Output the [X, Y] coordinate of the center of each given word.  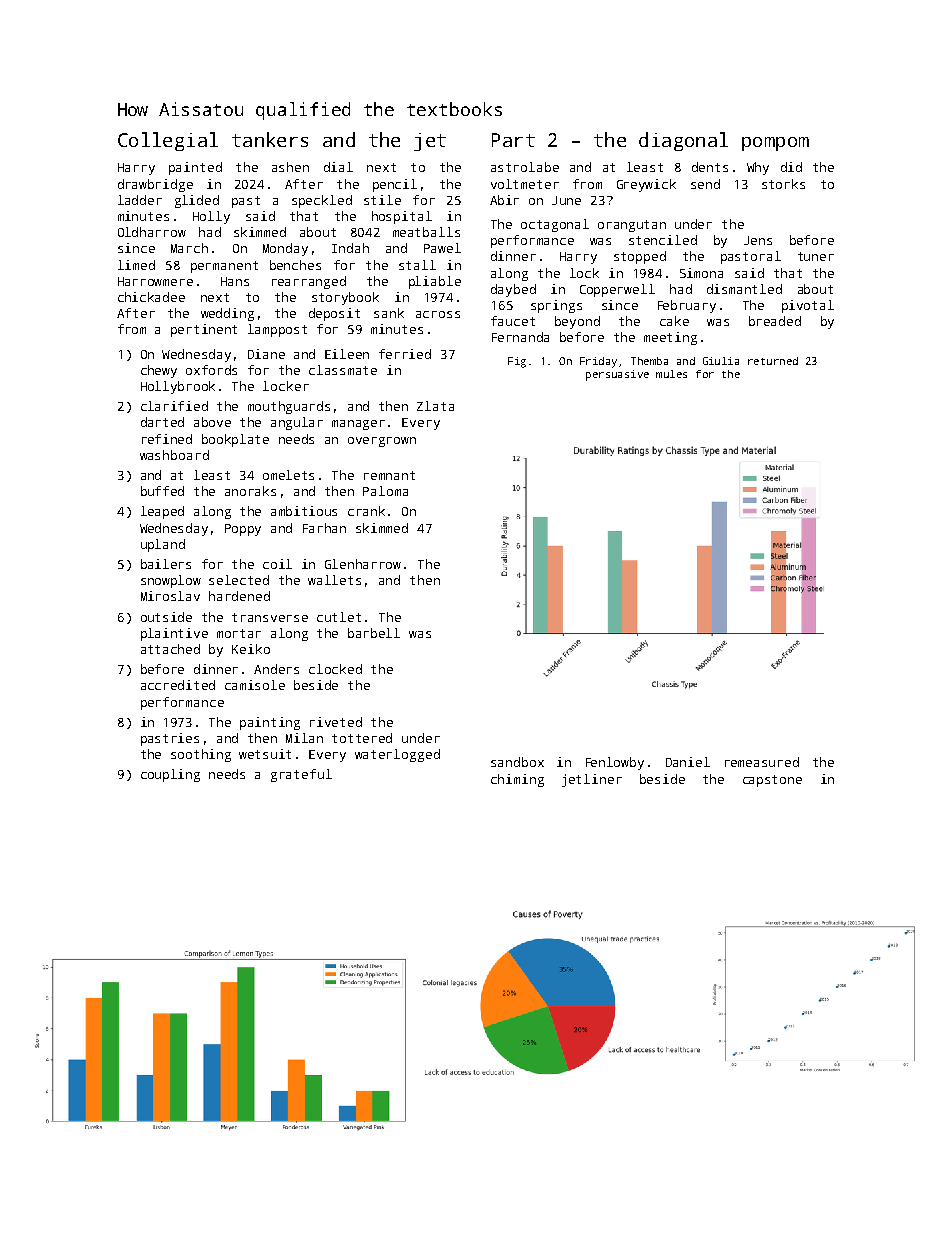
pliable [435, 282]
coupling [170, 775]
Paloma [385, 491]
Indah [350, 248]
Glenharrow [363, 564]
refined [167, 439]
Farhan [324, 528]
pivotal [808, 306]
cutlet [339, 617]
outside [166, 617]
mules [671, 374]
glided [197, 201]
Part [513, 140]
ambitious [304, 511]
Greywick [646, 185]
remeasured [762, 762]
